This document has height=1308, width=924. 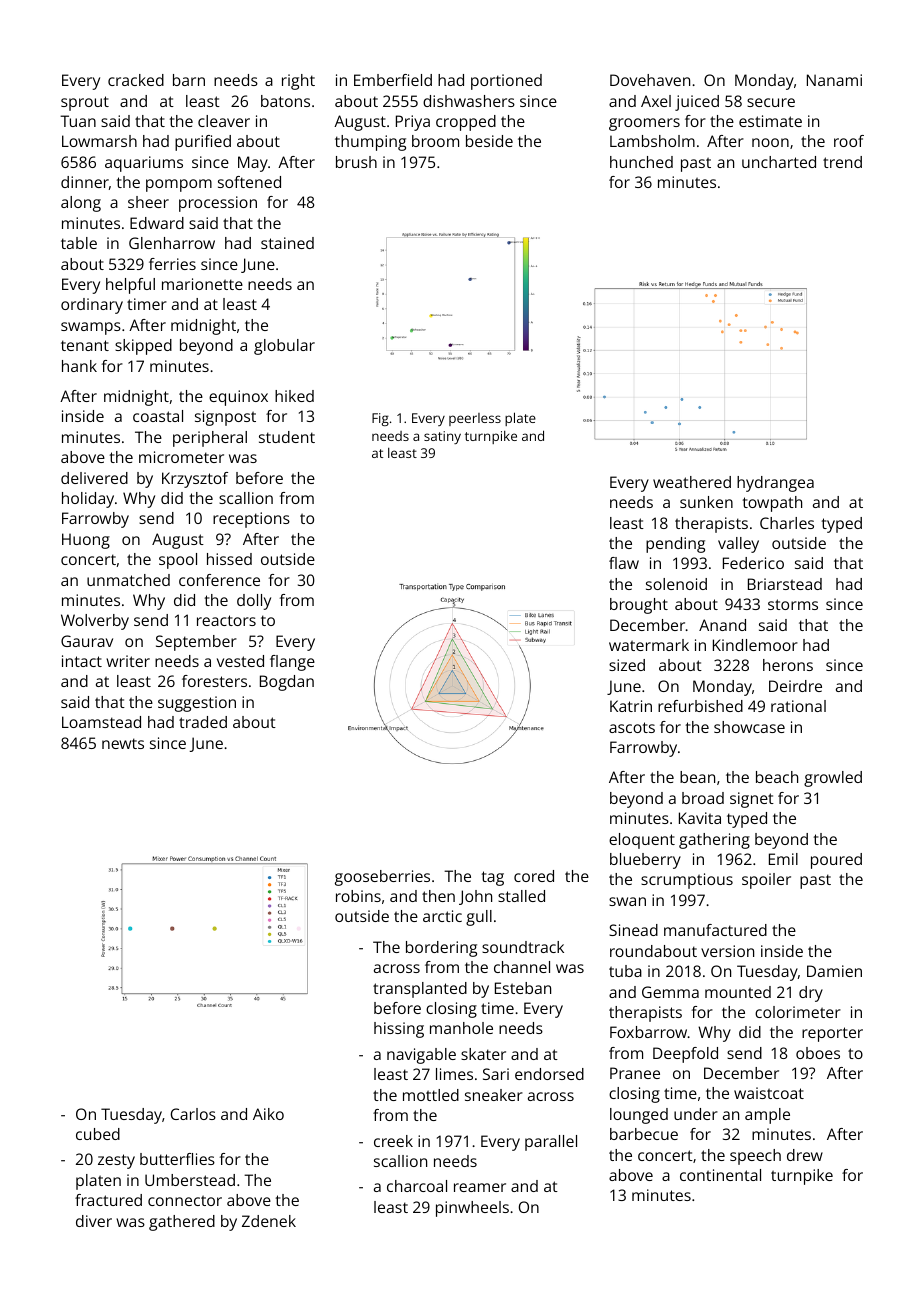 What do you see at coordinates (123, 743) in the document?
I see `newts` at bounding box center [123, 743].
